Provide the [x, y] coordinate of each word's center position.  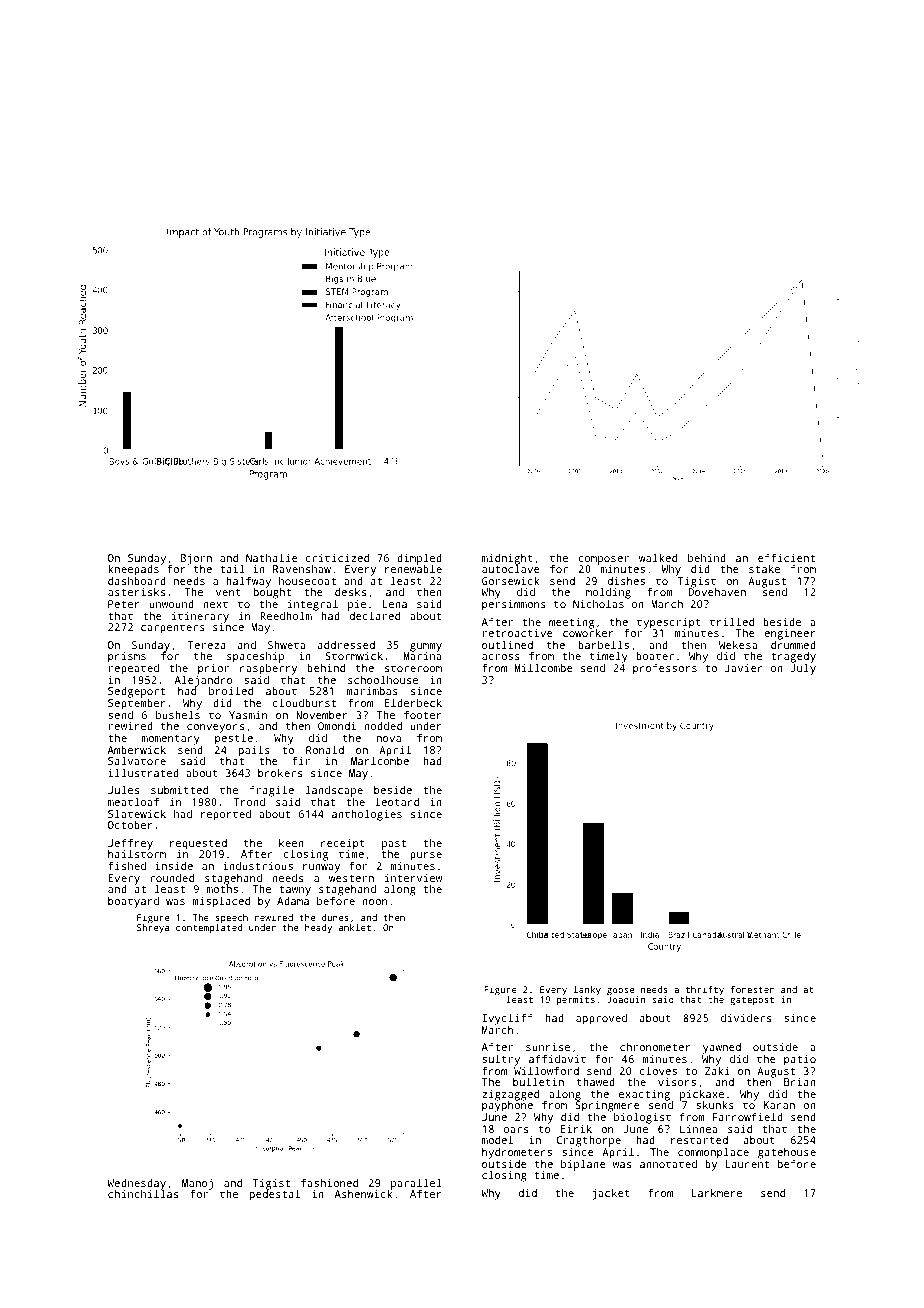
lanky [587, 990]
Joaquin [626, 1000]
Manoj [197, 1184]
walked [658, 557]
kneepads [133, 570]
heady [318, 928]
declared [375, 616]
